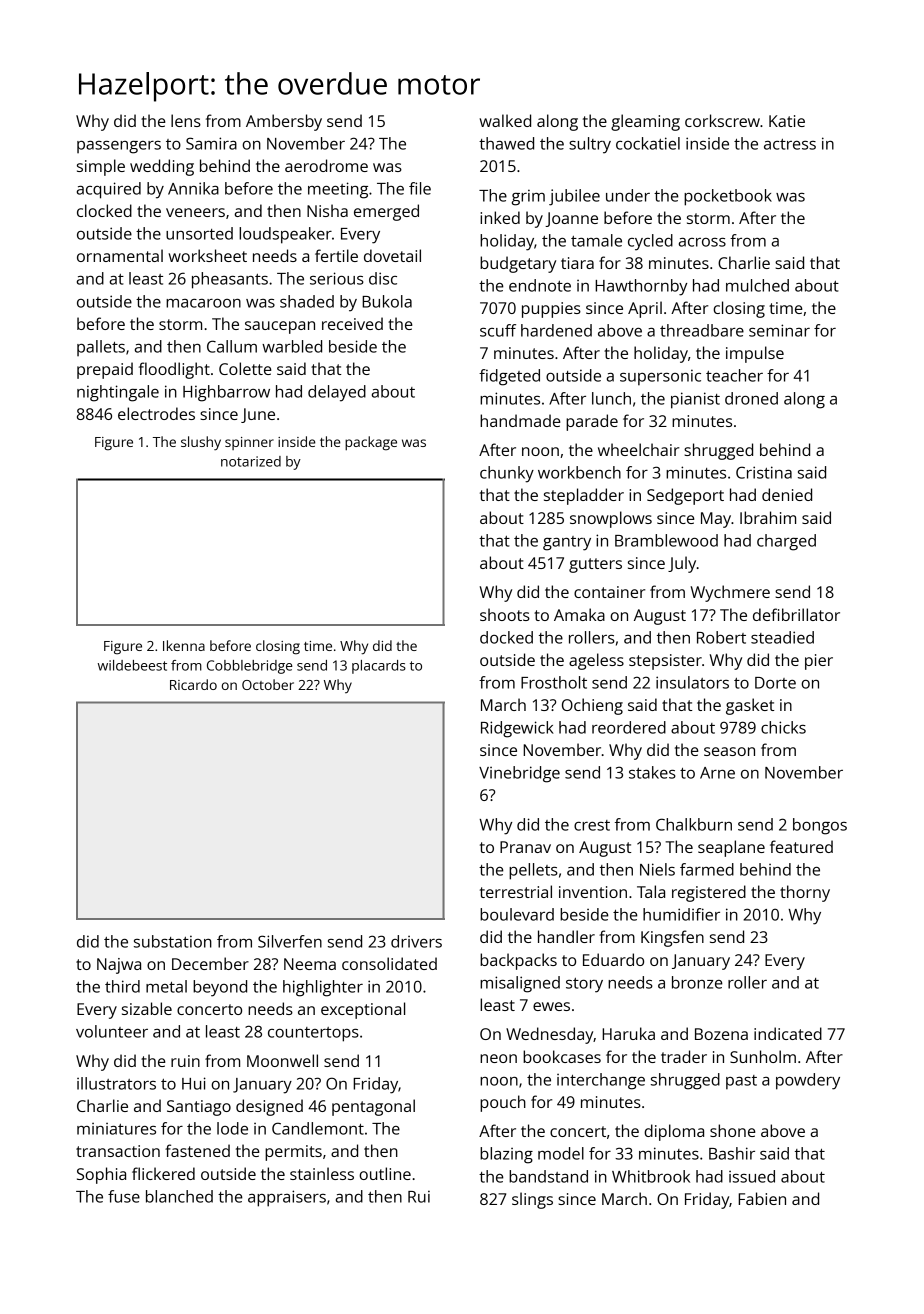  Describe the element at coordinates (790, 144) in the screenshot. I see `actress` at that location.
